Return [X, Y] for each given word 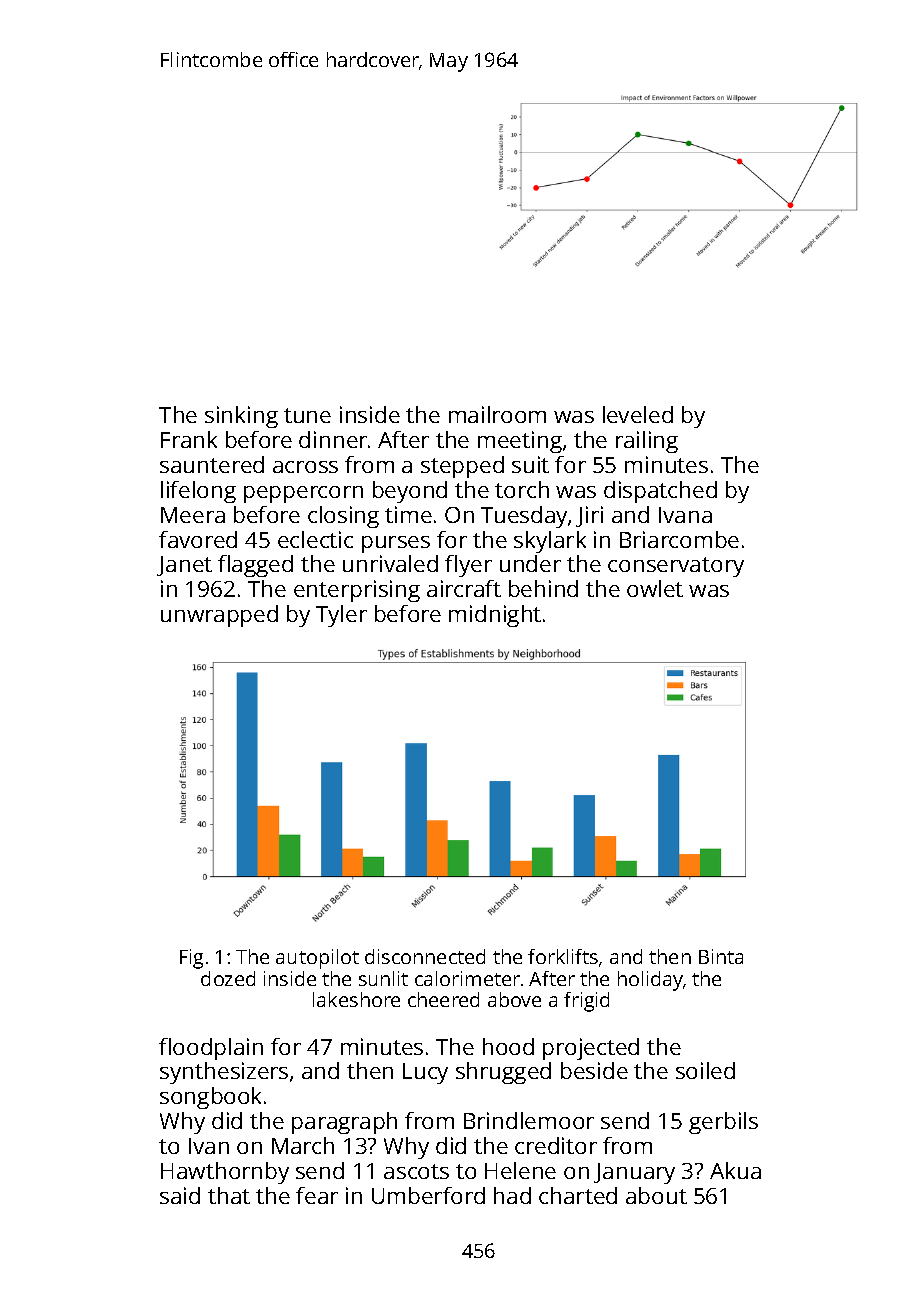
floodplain [211, 1049]
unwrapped [219, 616]
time [408, 514]
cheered [443, 999]
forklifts [563, 956]
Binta [721, 956]
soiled [705, 1070]
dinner [333, 439]
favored [198, 539]
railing [647, 442]
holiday [650, 981]
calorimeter [467, 978]
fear [317, 1195]
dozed [228, 978]
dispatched [660, 492]
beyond [410, 492]
